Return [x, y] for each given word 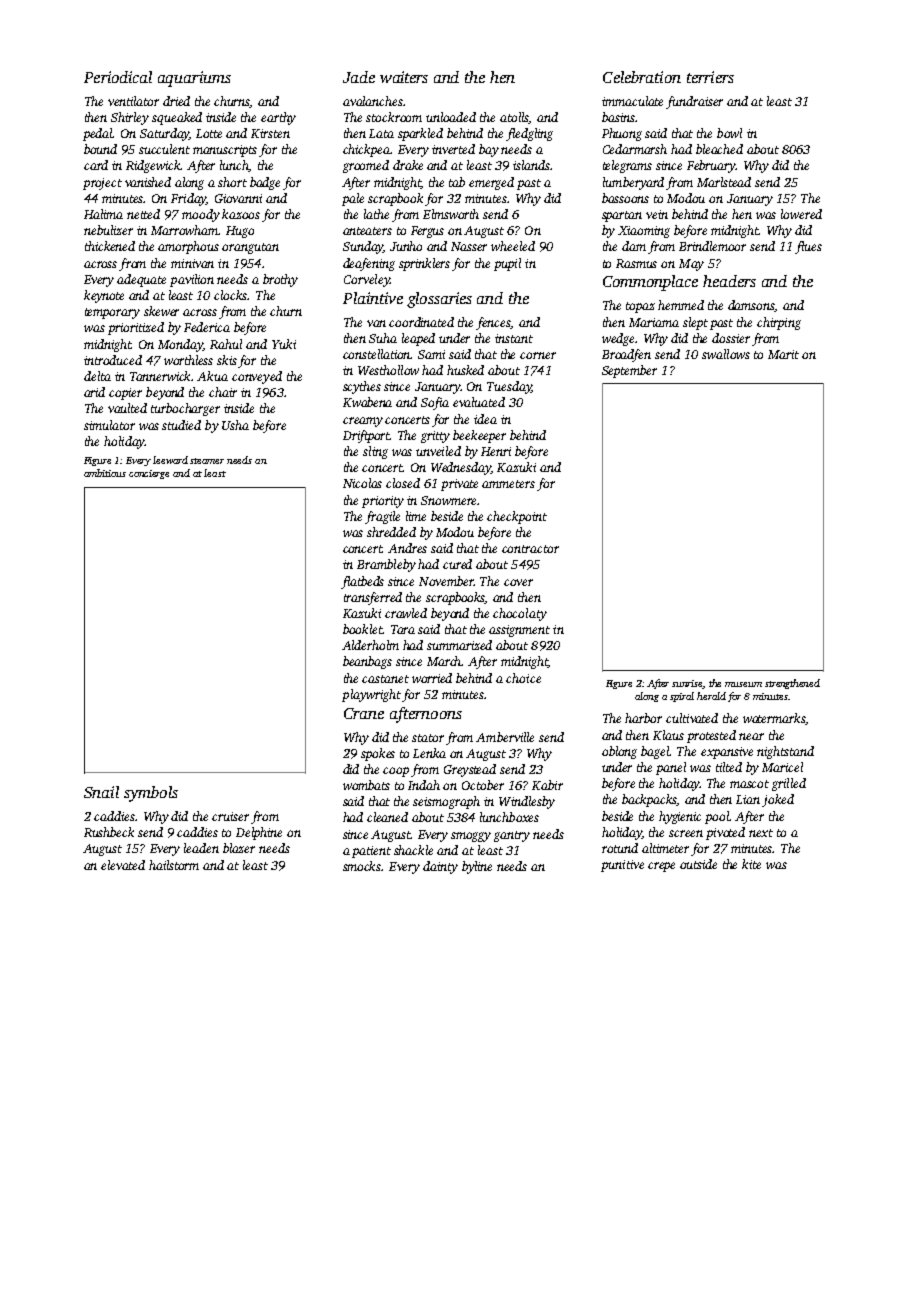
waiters [404, 77]
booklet [363, 629]
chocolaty [520, 614]
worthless [188, 360]
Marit [783, 354]
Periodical [118, 77]
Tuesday [509, 387]
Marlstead [724, 182]
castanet [385, 679]
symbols [151, 794]
